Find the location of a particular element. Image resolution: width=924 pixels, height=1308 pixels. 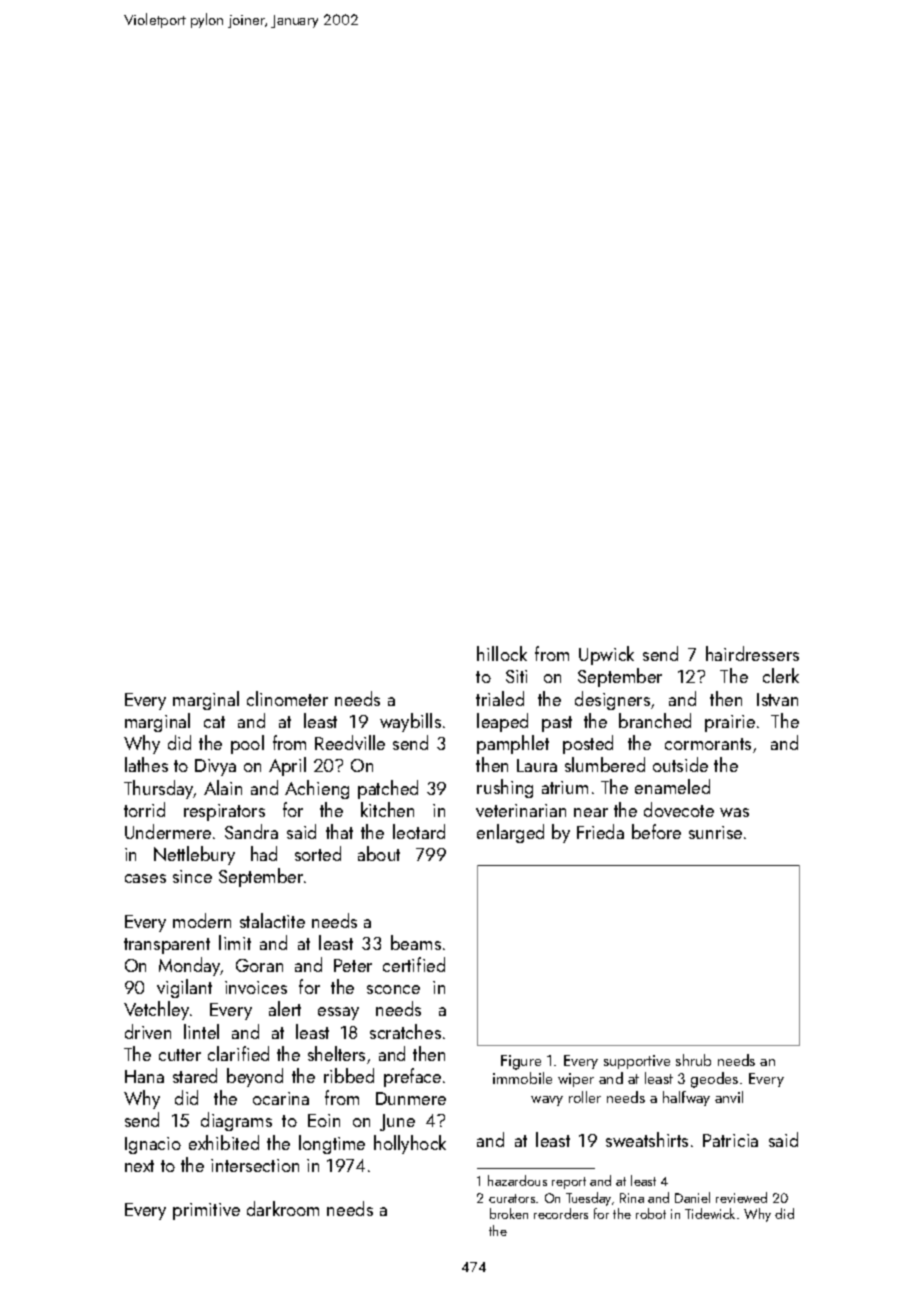

cormorants is located at coordinates (708, 744).
